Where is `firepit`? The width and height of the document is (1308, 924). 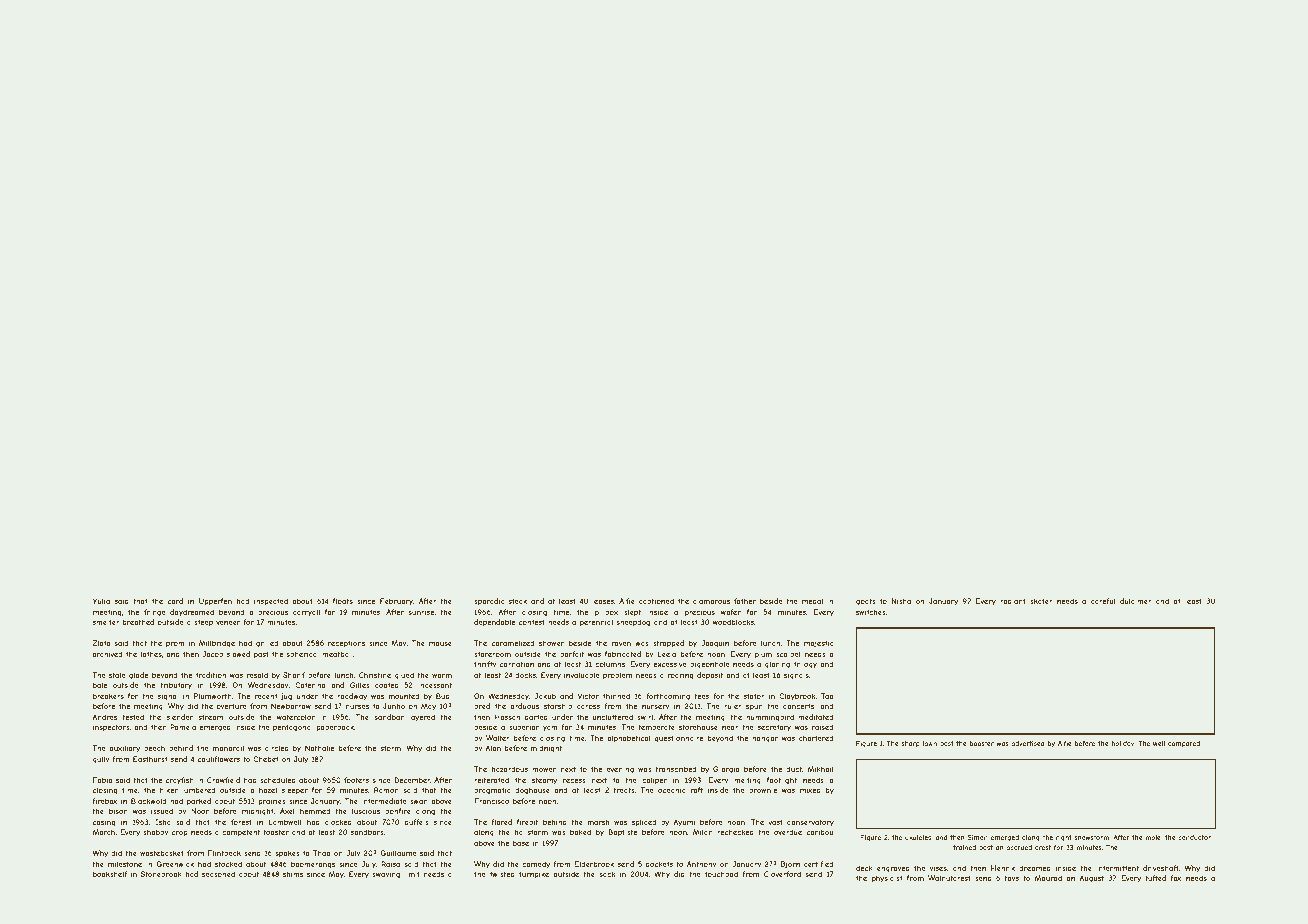 firepit is located at coordinates (527, 822).
